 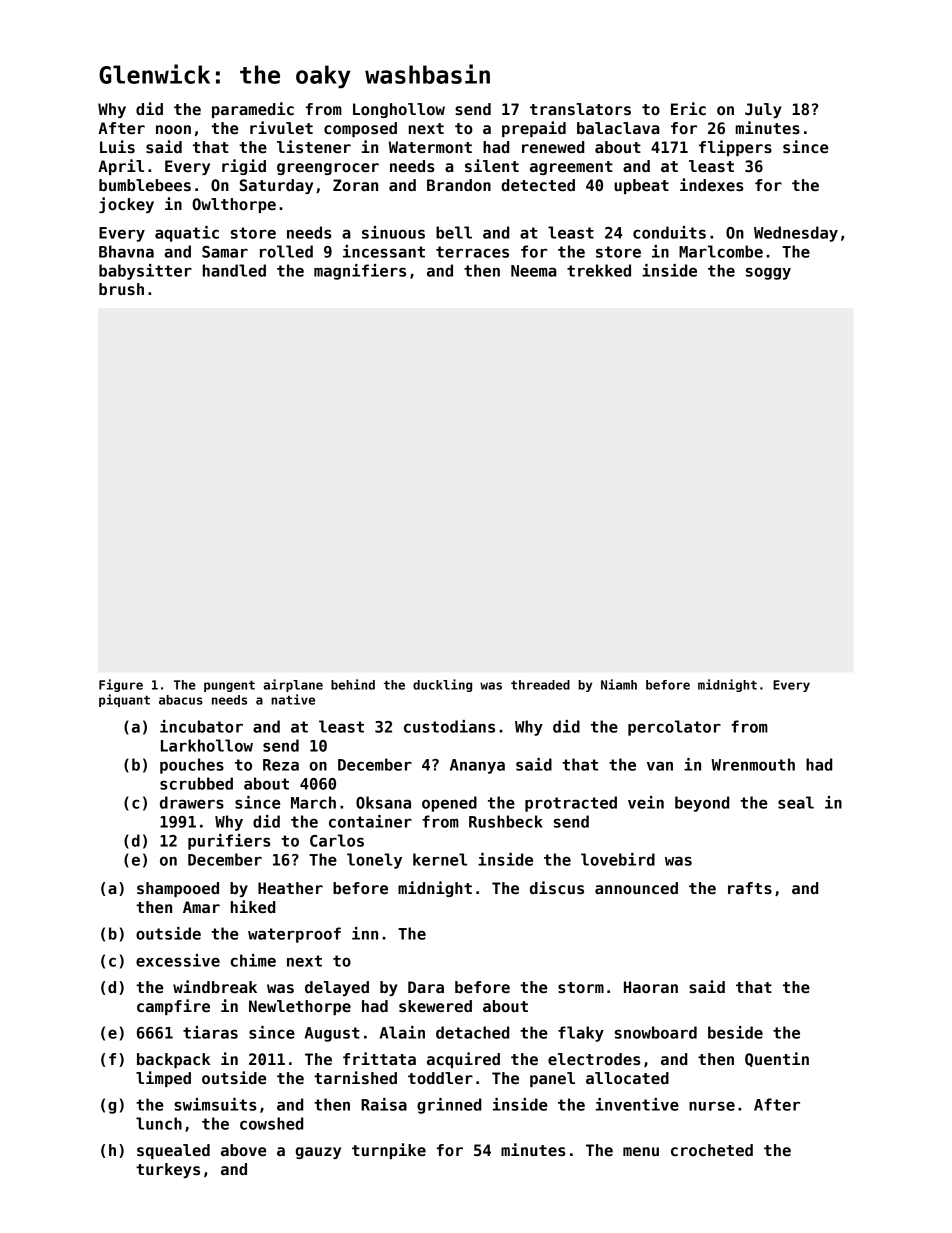 I want to click on Eric, so click(x=688, y=108).
